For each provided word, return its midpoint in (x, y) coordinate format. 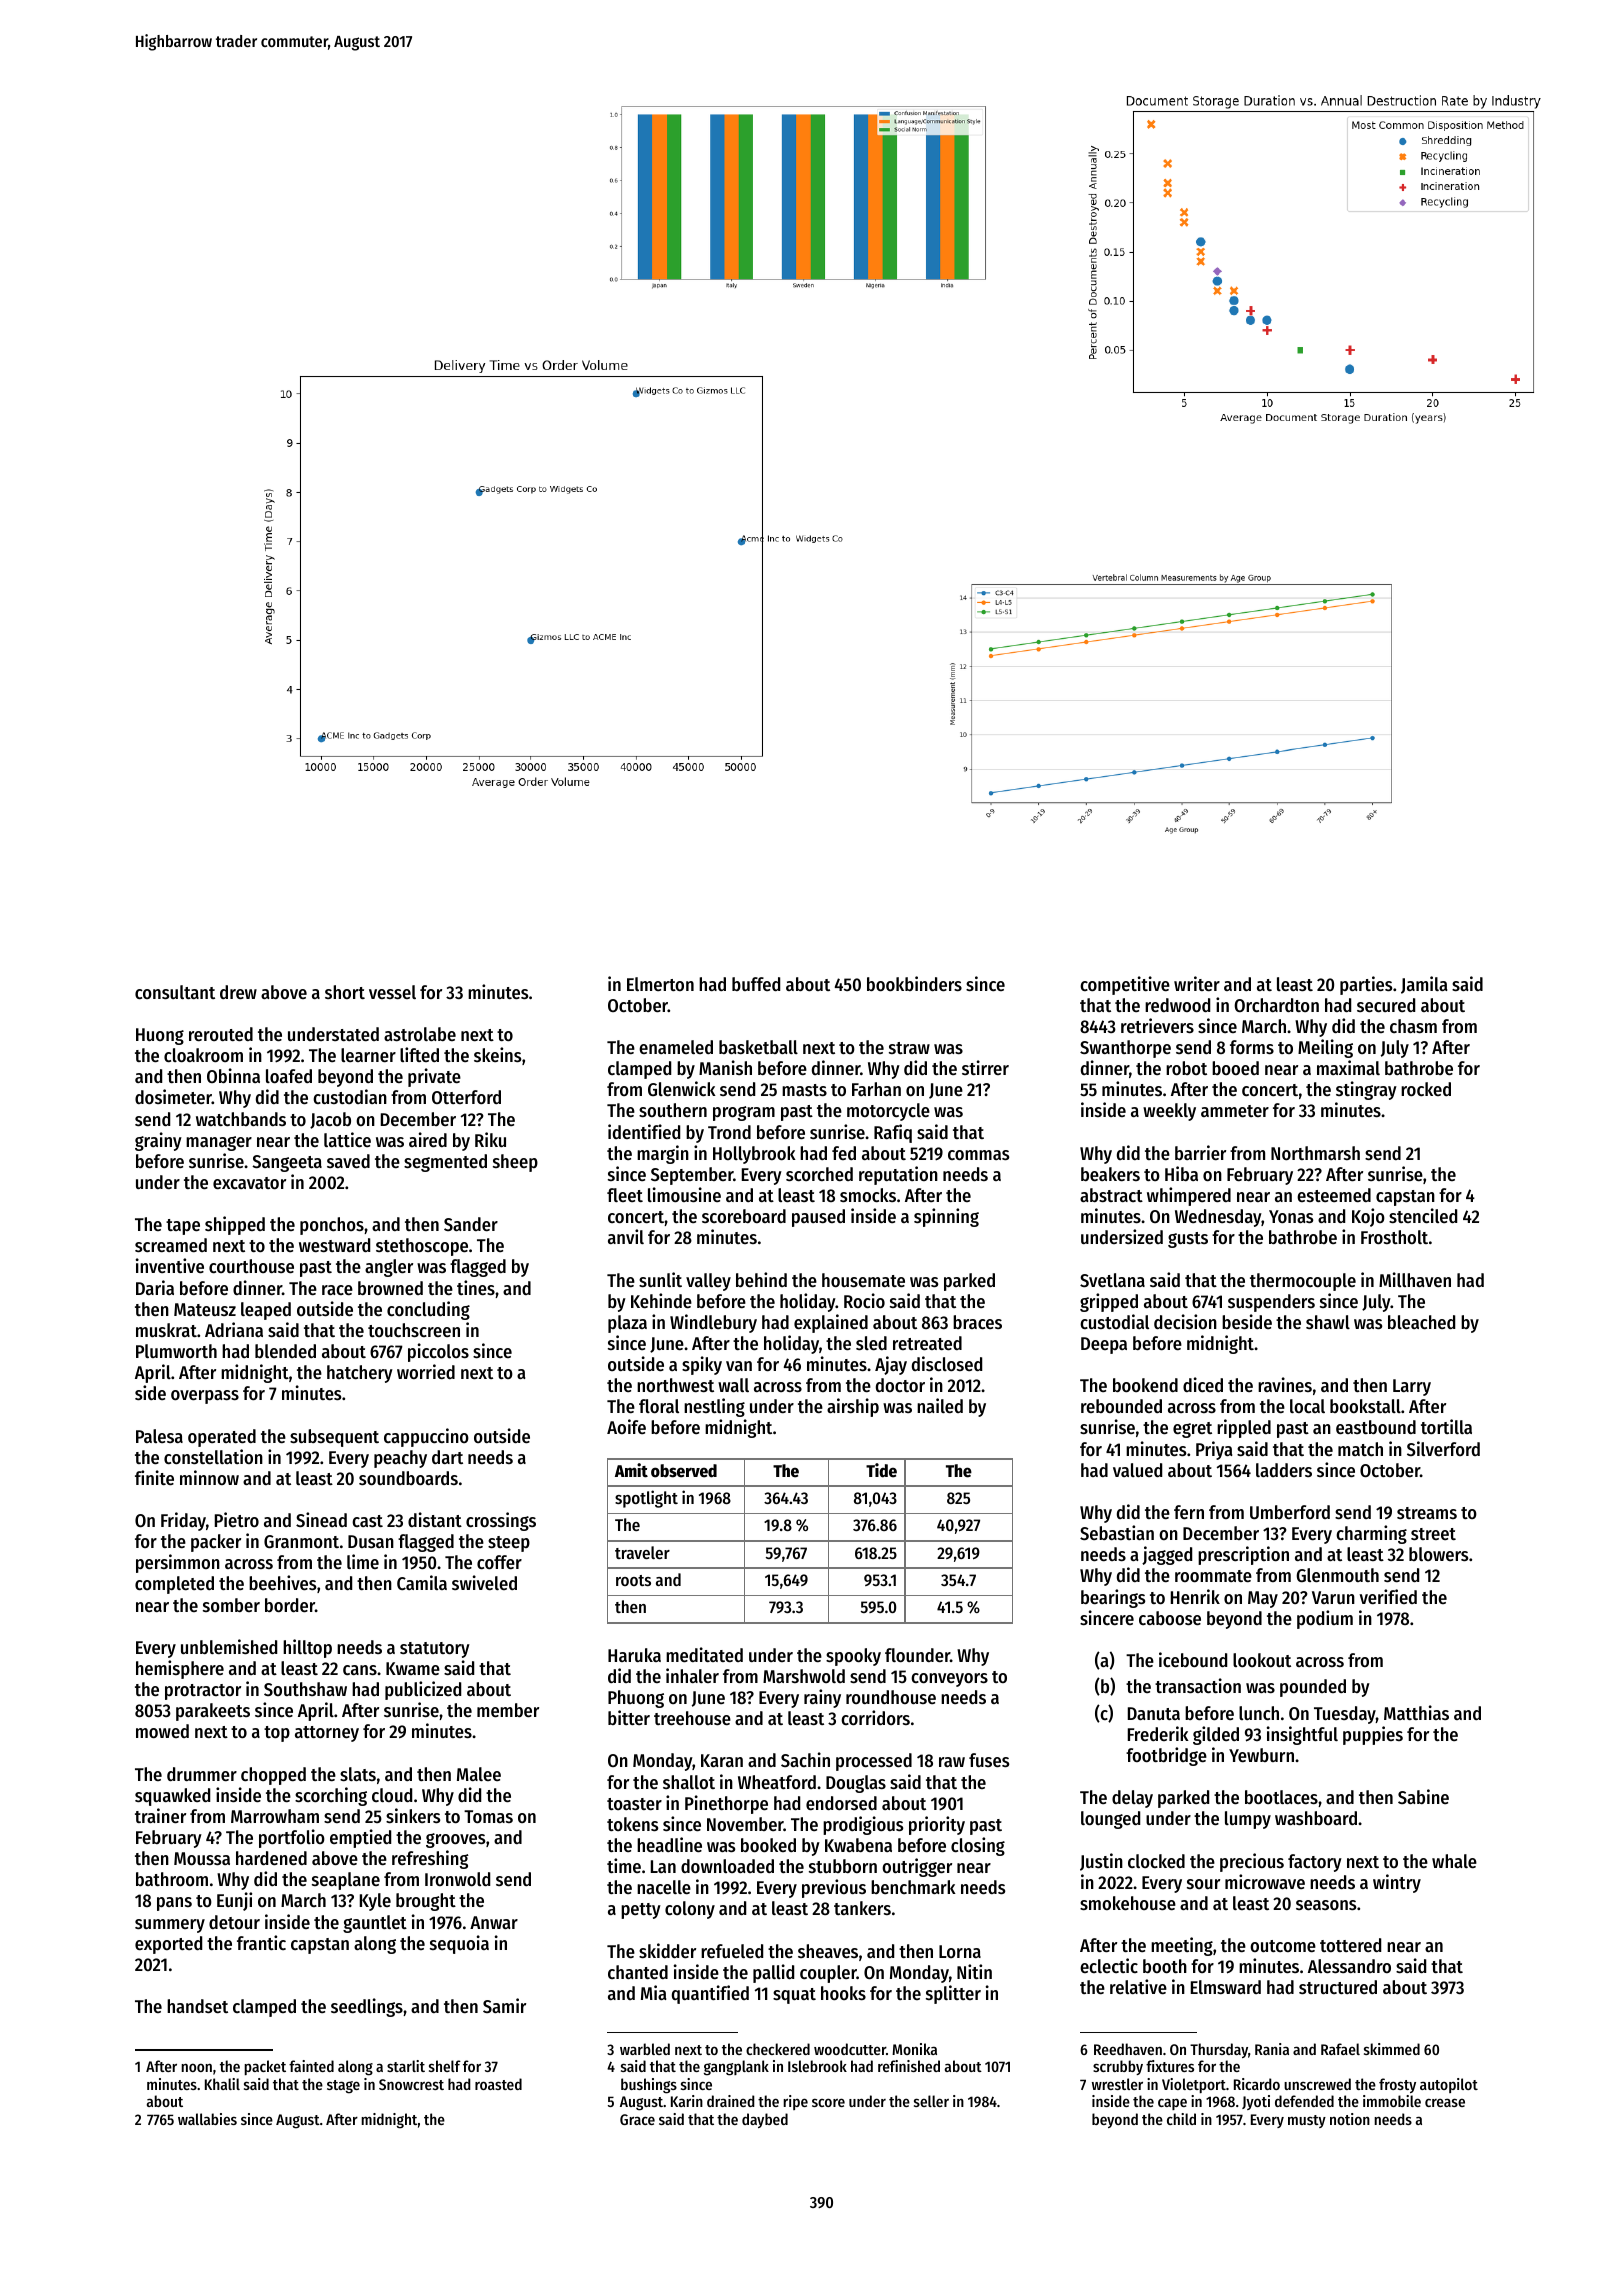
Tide (881, 1470)
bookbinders (914, 983)
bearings (1113, 1598)
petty (641, 1911)
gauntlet (375, 1924)
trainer (160, 1815)
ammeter (1235, 1111)
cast (367, 1521)
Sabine (1423, 1796)
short (345, 992)
